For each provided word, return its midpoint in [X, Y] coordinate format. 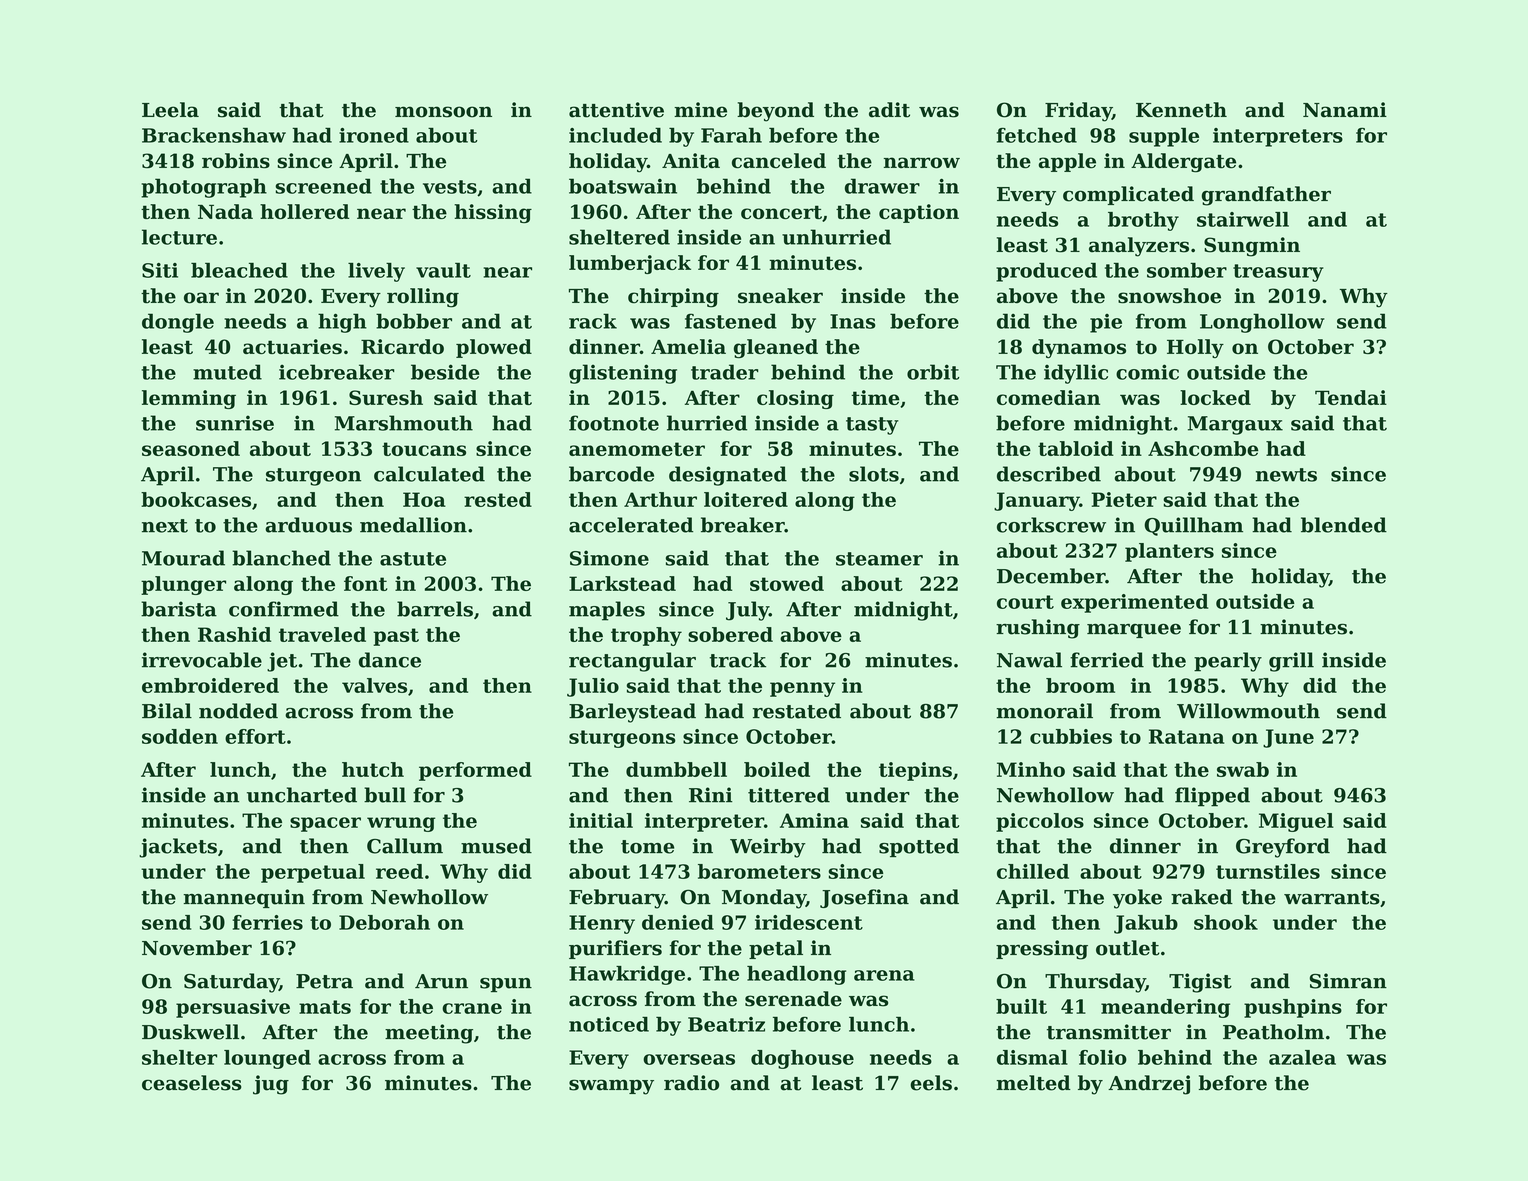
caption [919, 213]
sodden [180, 736]
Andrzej [1149, 1085]
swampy [611, 1087]
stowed [787, 583]
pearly [1228, 662]
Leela [170, 110]
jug [271, 1085]
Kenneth [1181, 110]
